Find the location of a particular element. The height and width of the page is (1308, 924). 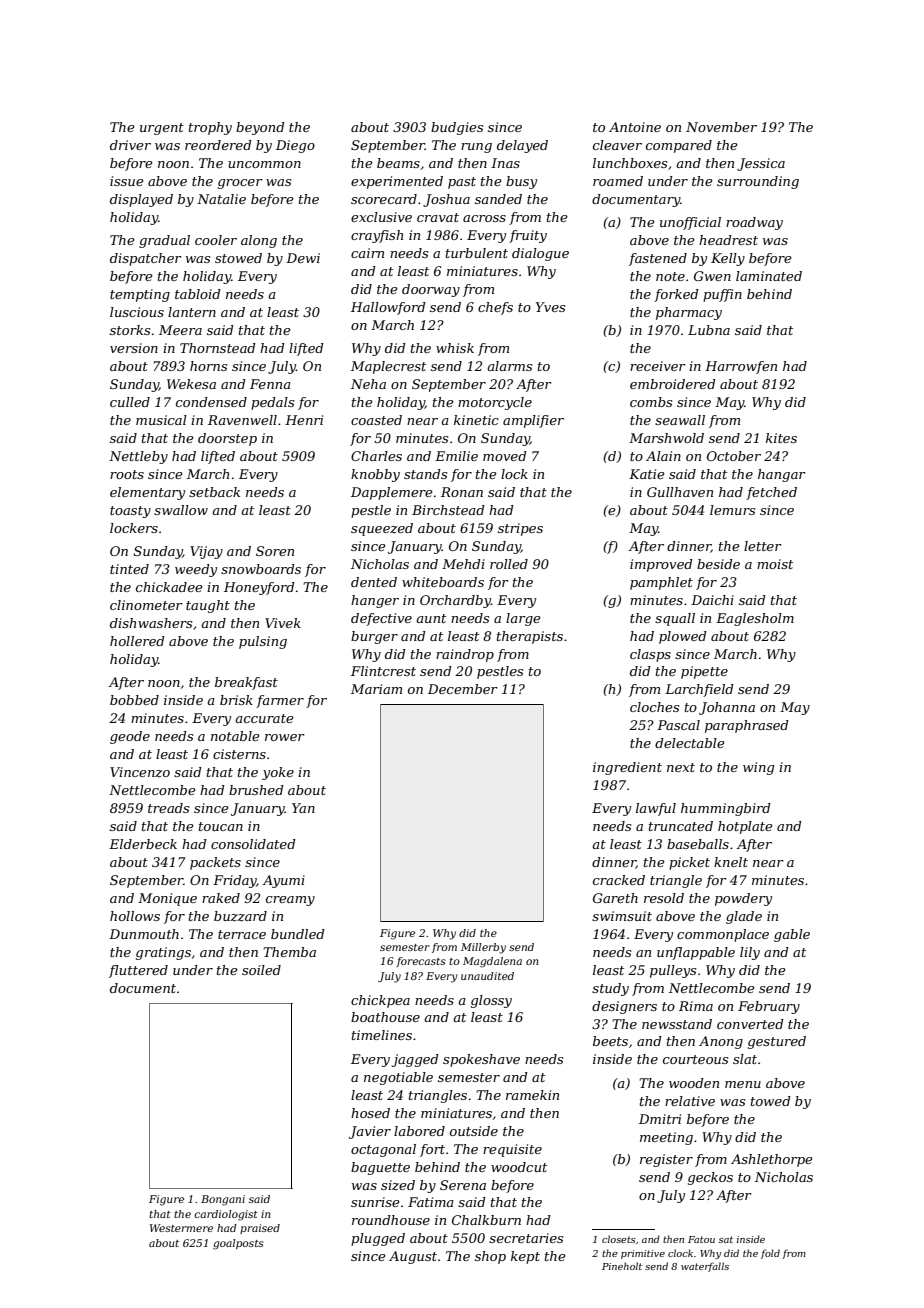

Harrowfen is located at coordinates (741, 367).
